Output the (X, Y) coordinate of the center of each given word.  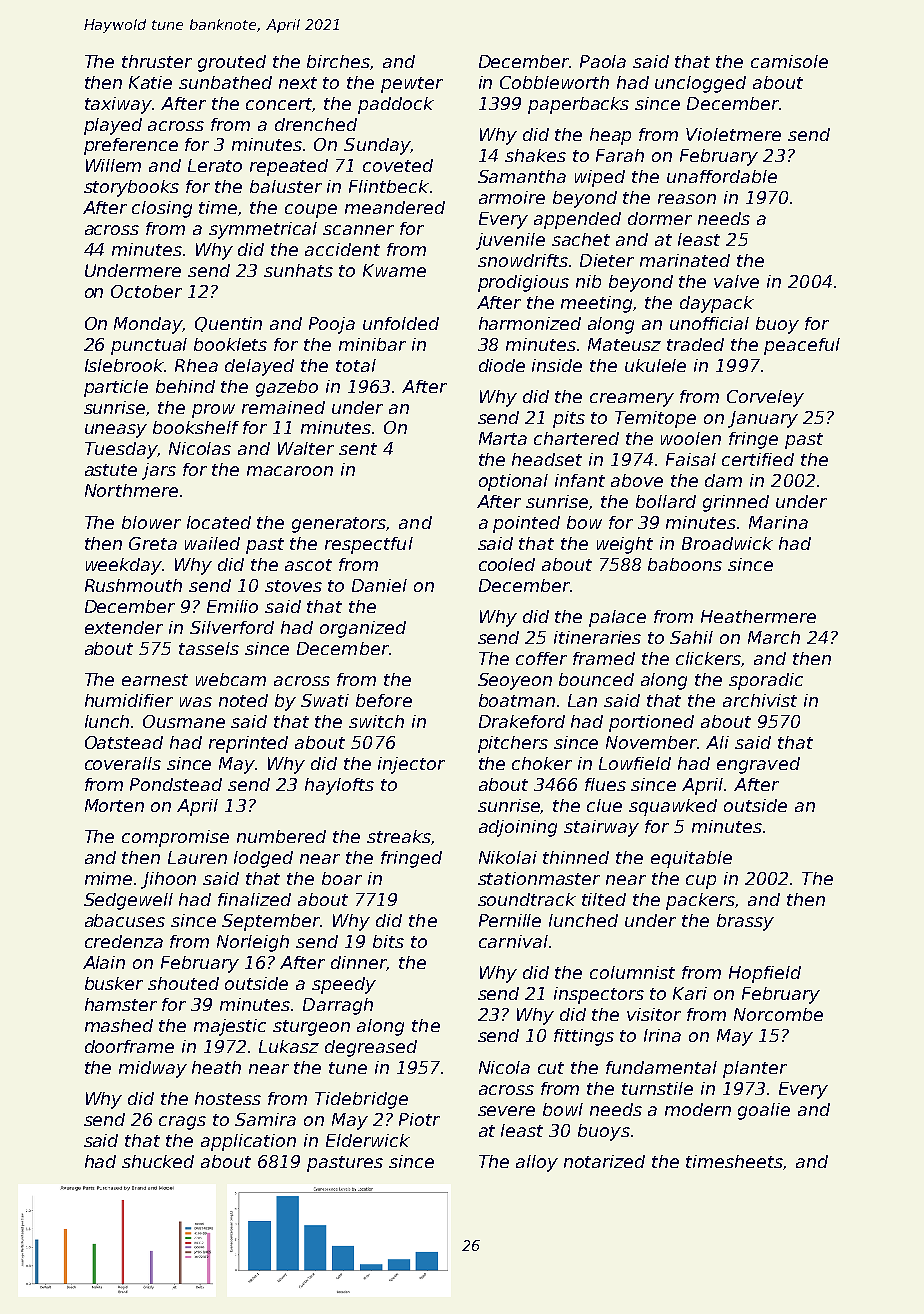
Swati (325, 700)
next (298, 83)
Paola (603, 61)
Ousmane (184, 721)
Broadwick (727, 543)
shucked (158, 1161)
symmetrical (263, 230)
